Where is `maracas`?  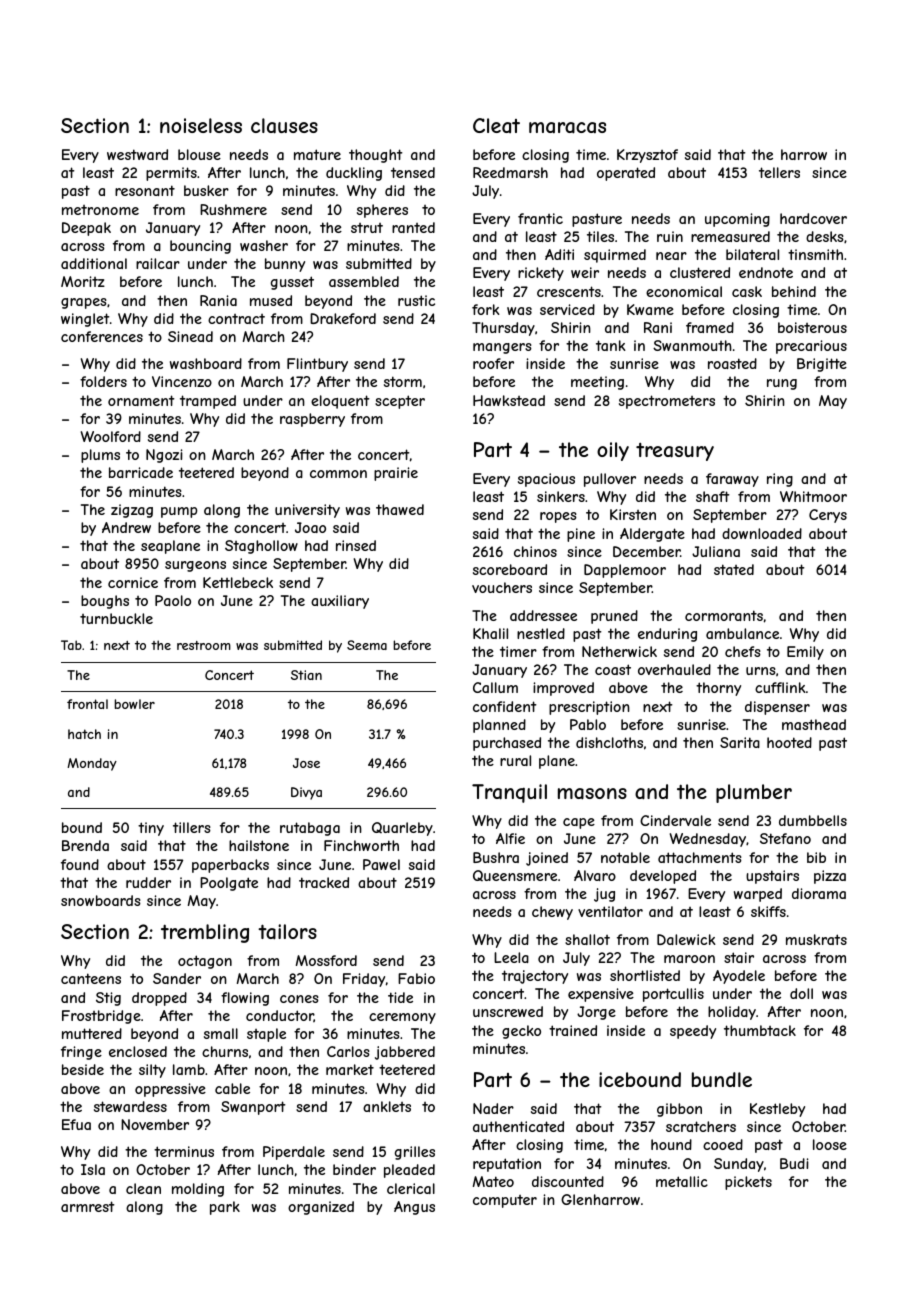
maracas is located at coordinates (567, 128).
